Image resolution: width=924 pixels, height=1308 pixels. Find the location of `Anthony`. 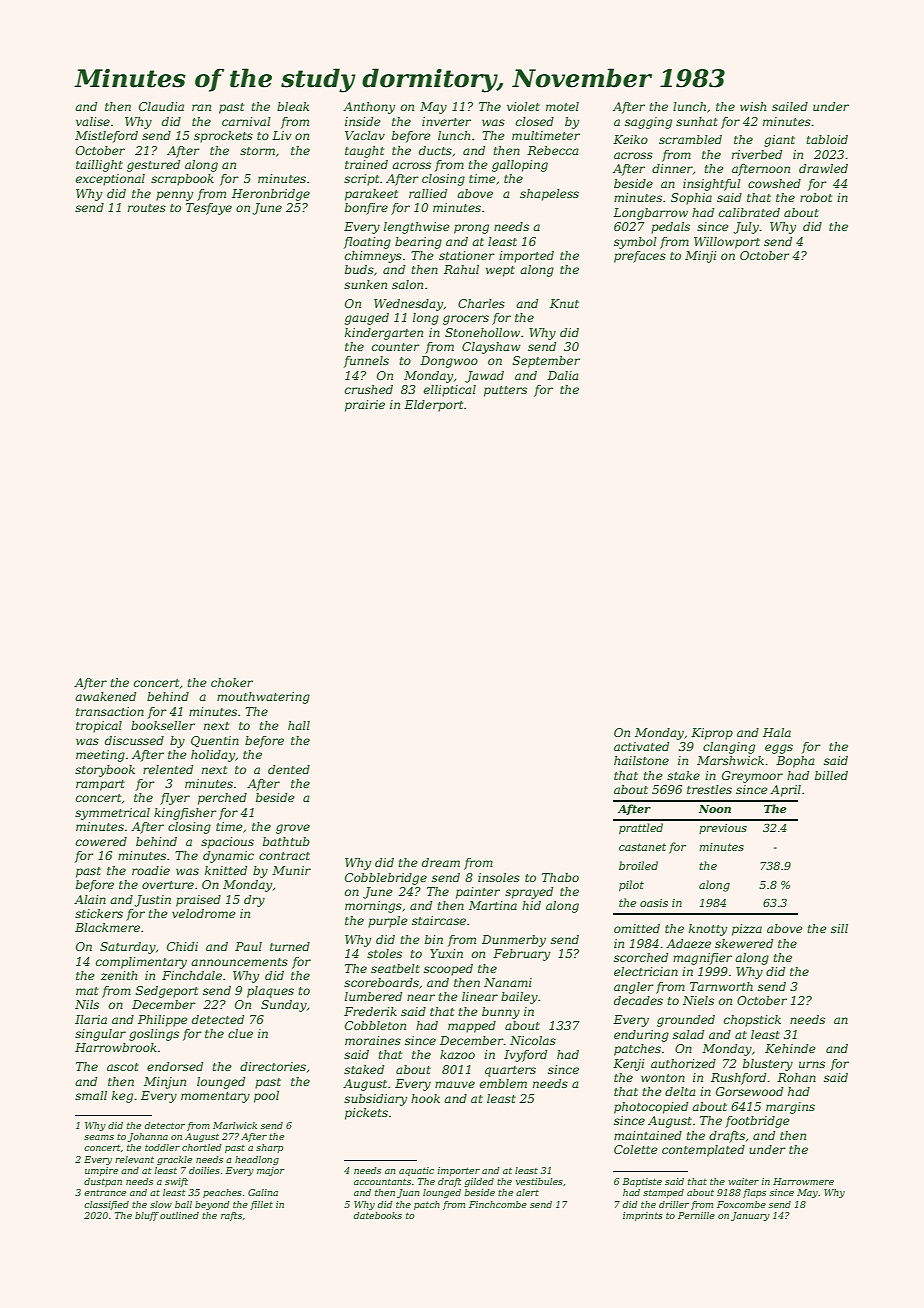

Anthony is located at coordinates (369, 108).
